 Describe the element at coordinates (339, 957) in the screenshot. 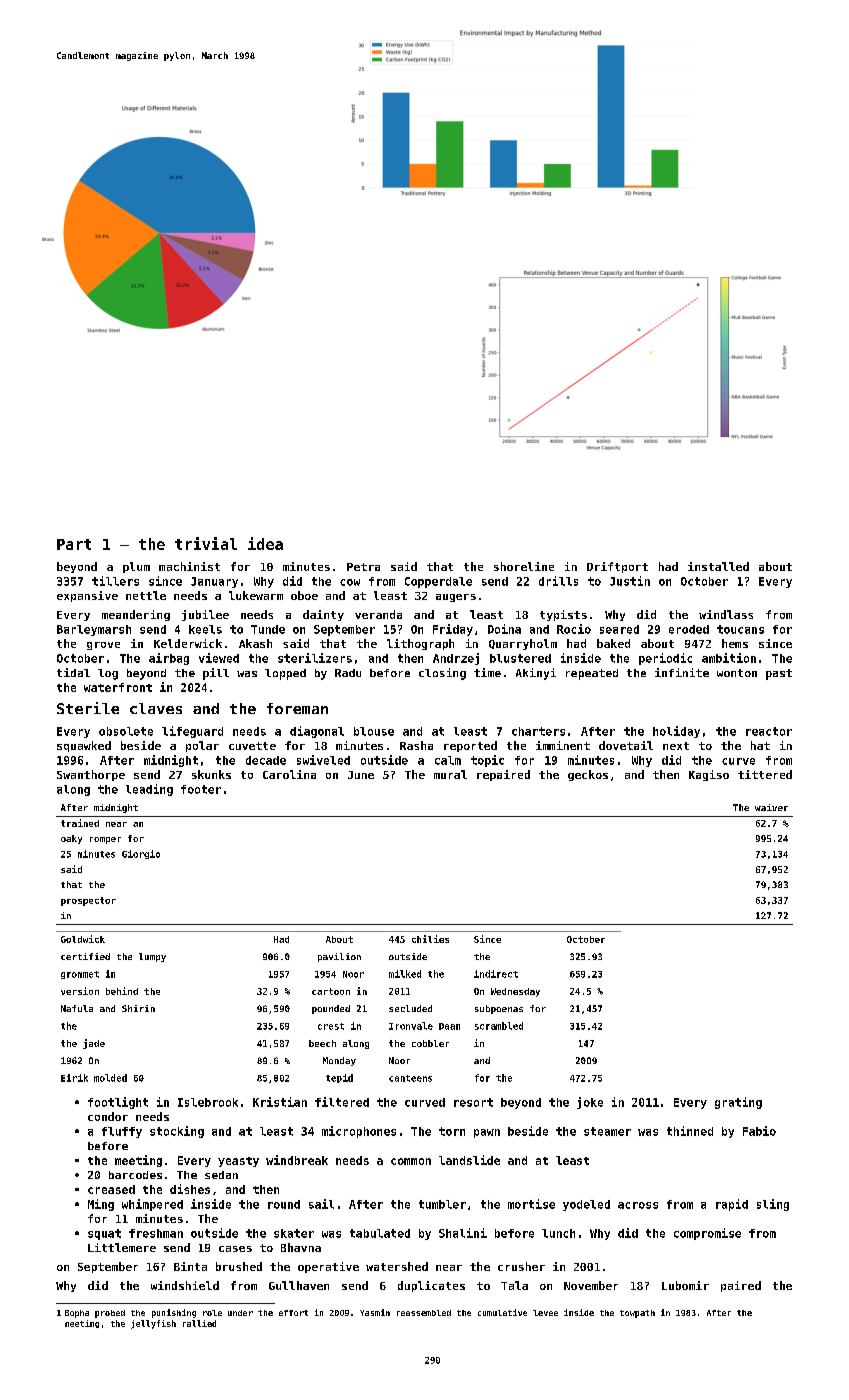

I see `pavilion` at that location.
